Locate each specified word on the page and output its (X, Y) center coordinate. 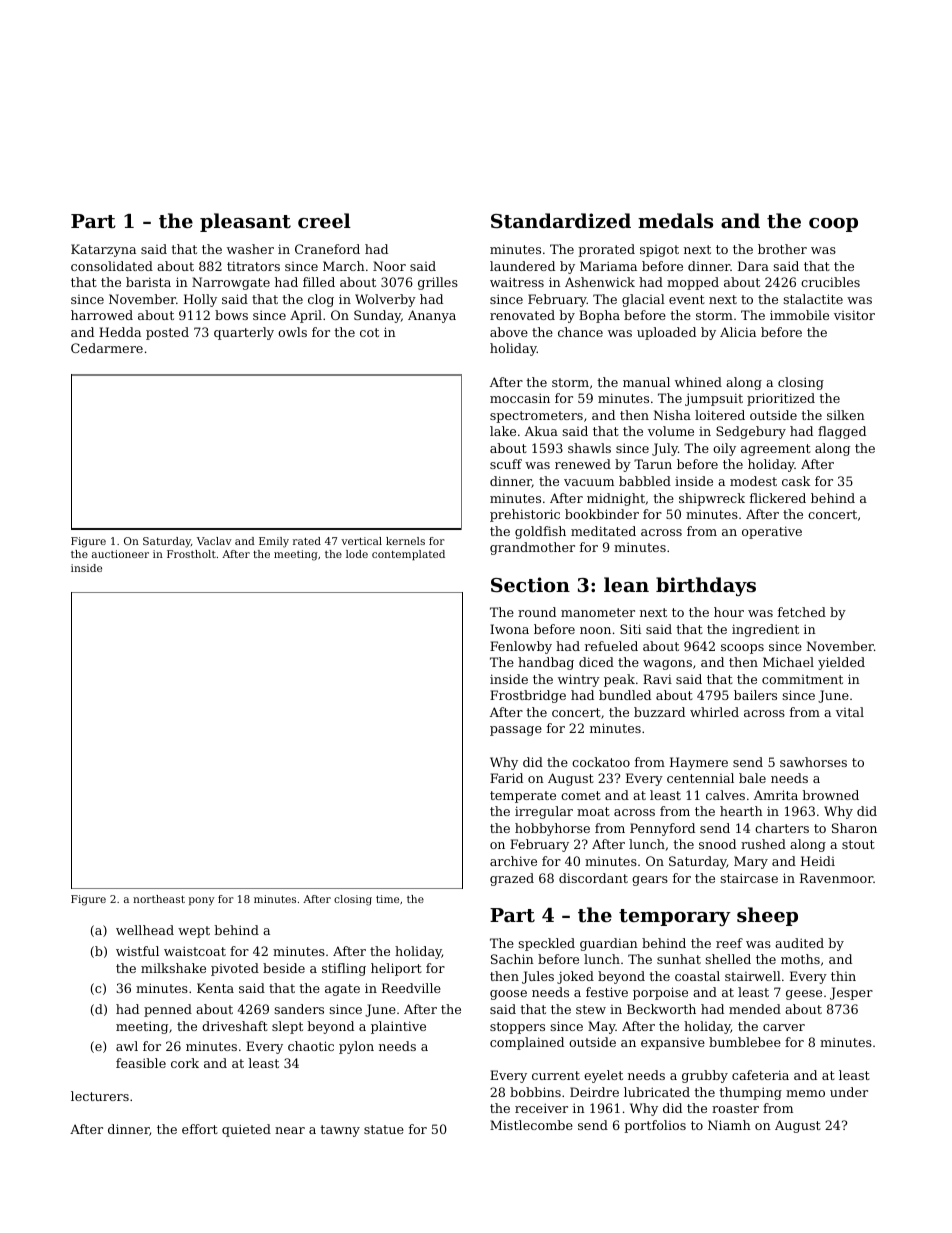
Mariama (608, 266)
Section (530, 585)
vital (850, 712)
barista (148, 282)
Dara (753, 266)
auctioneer (120, 554)
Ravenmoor (836, 878)
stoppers (517, 1028)
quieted (246, 1130)
